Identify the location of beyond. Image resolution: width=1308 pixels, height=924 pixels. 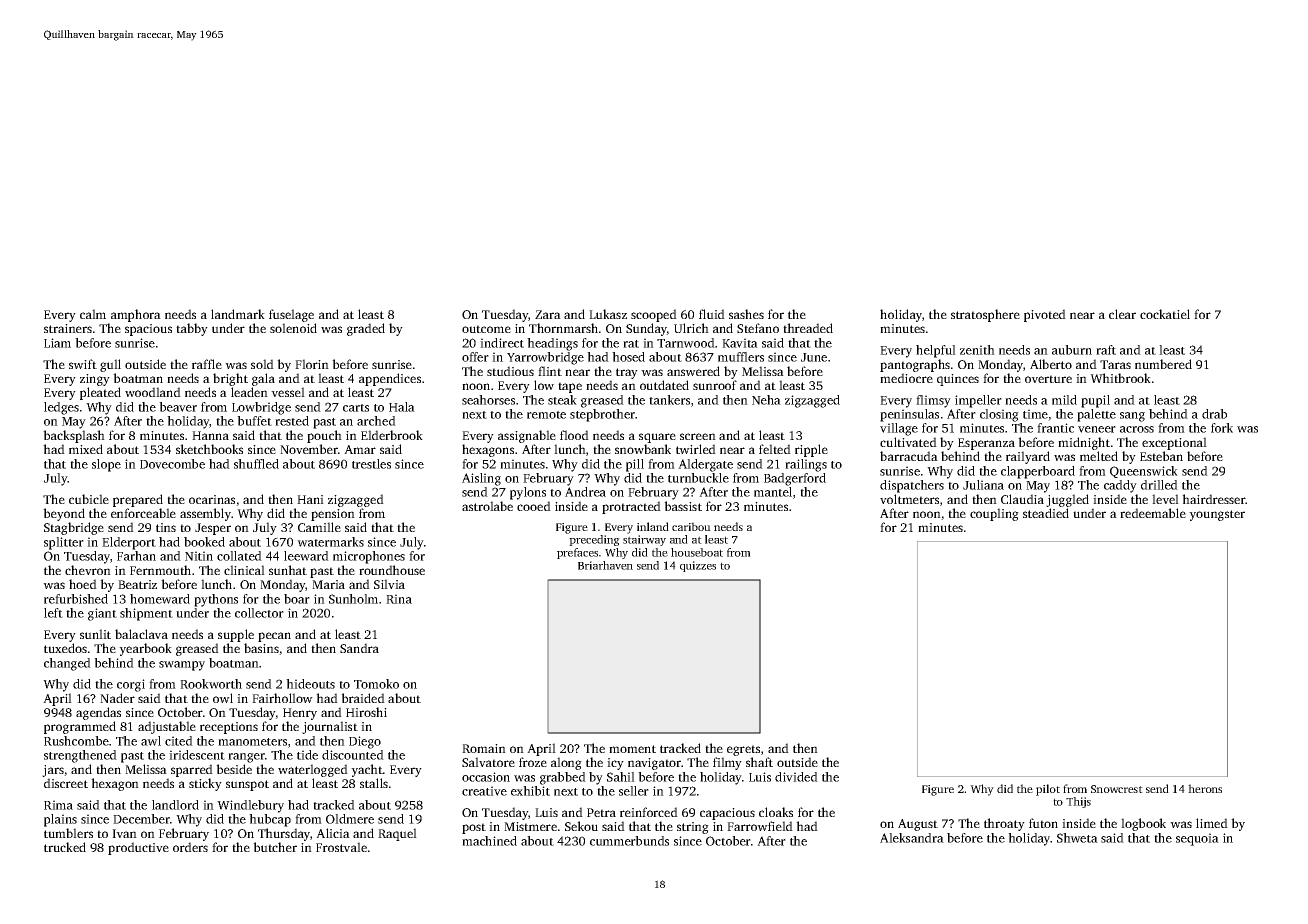
(64, 514).
